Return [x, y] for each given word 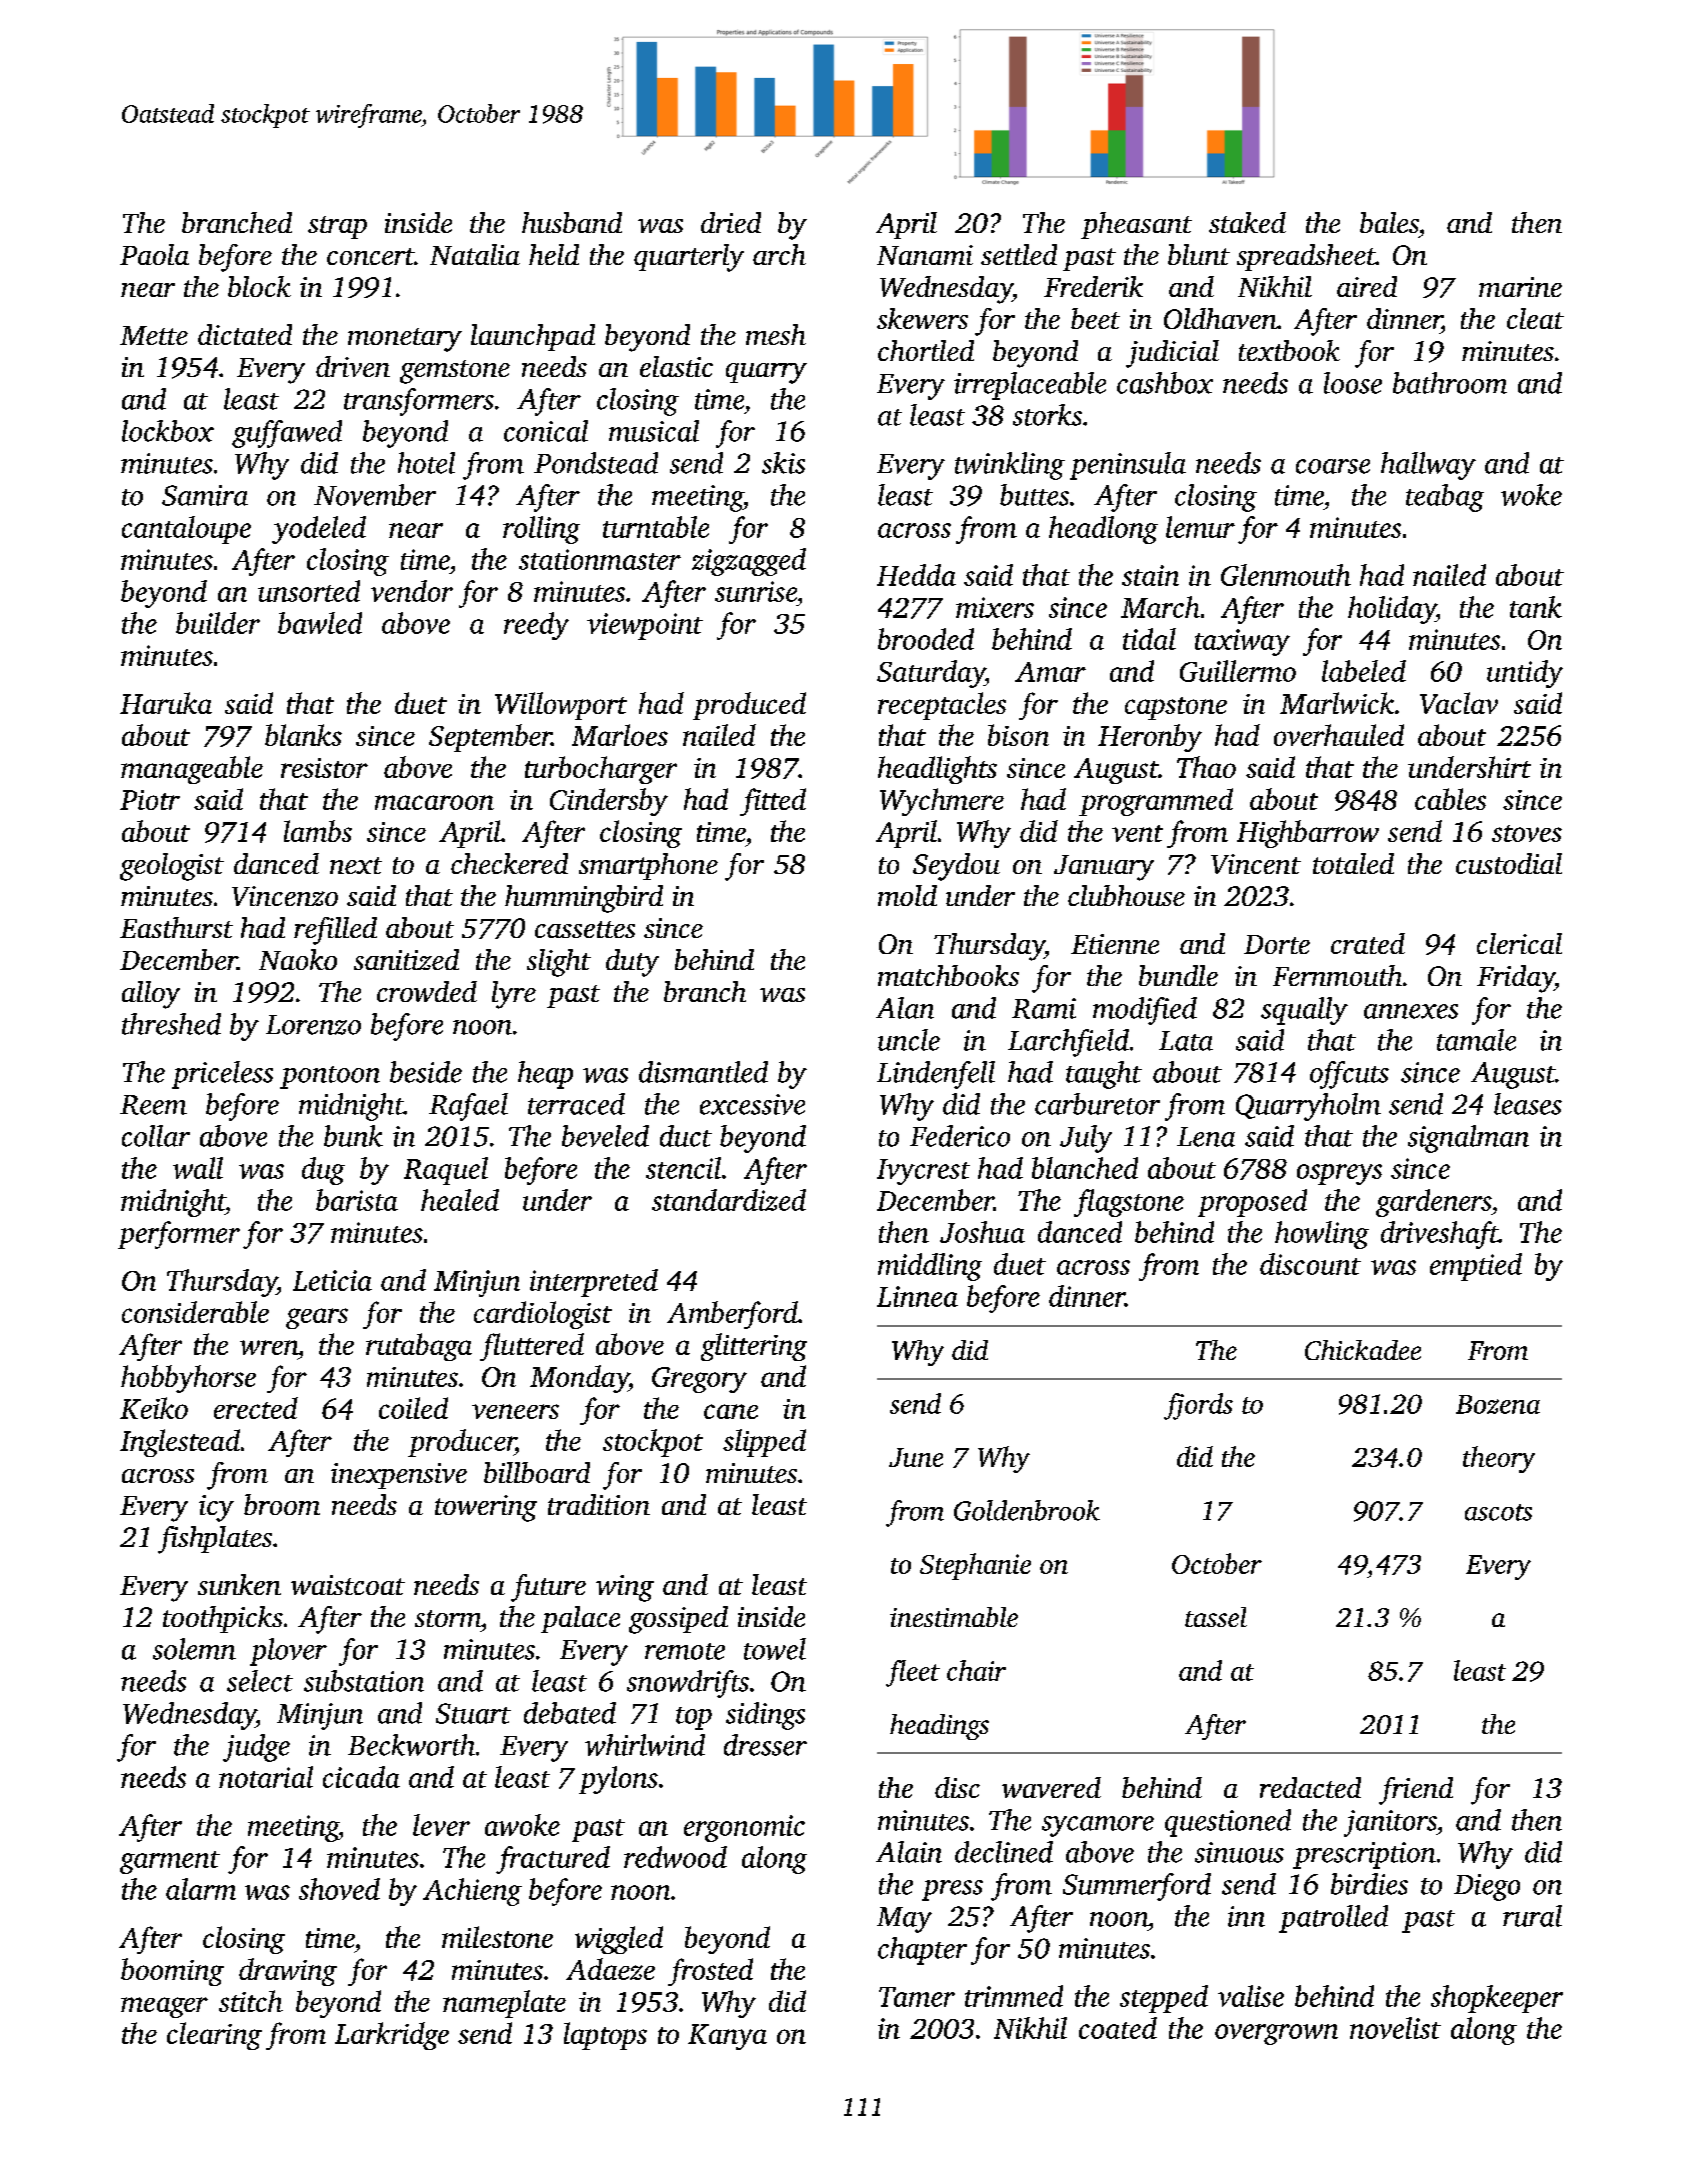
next [356, 865]
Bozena [1498, 1404]
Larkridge [392, 2036]
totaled [1353, 863]
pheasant [1136, 225]
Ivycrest [923, 1172]
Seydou [956, 867]
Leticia [332, 1280]
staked [1247, 222]
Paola [154, 254]
